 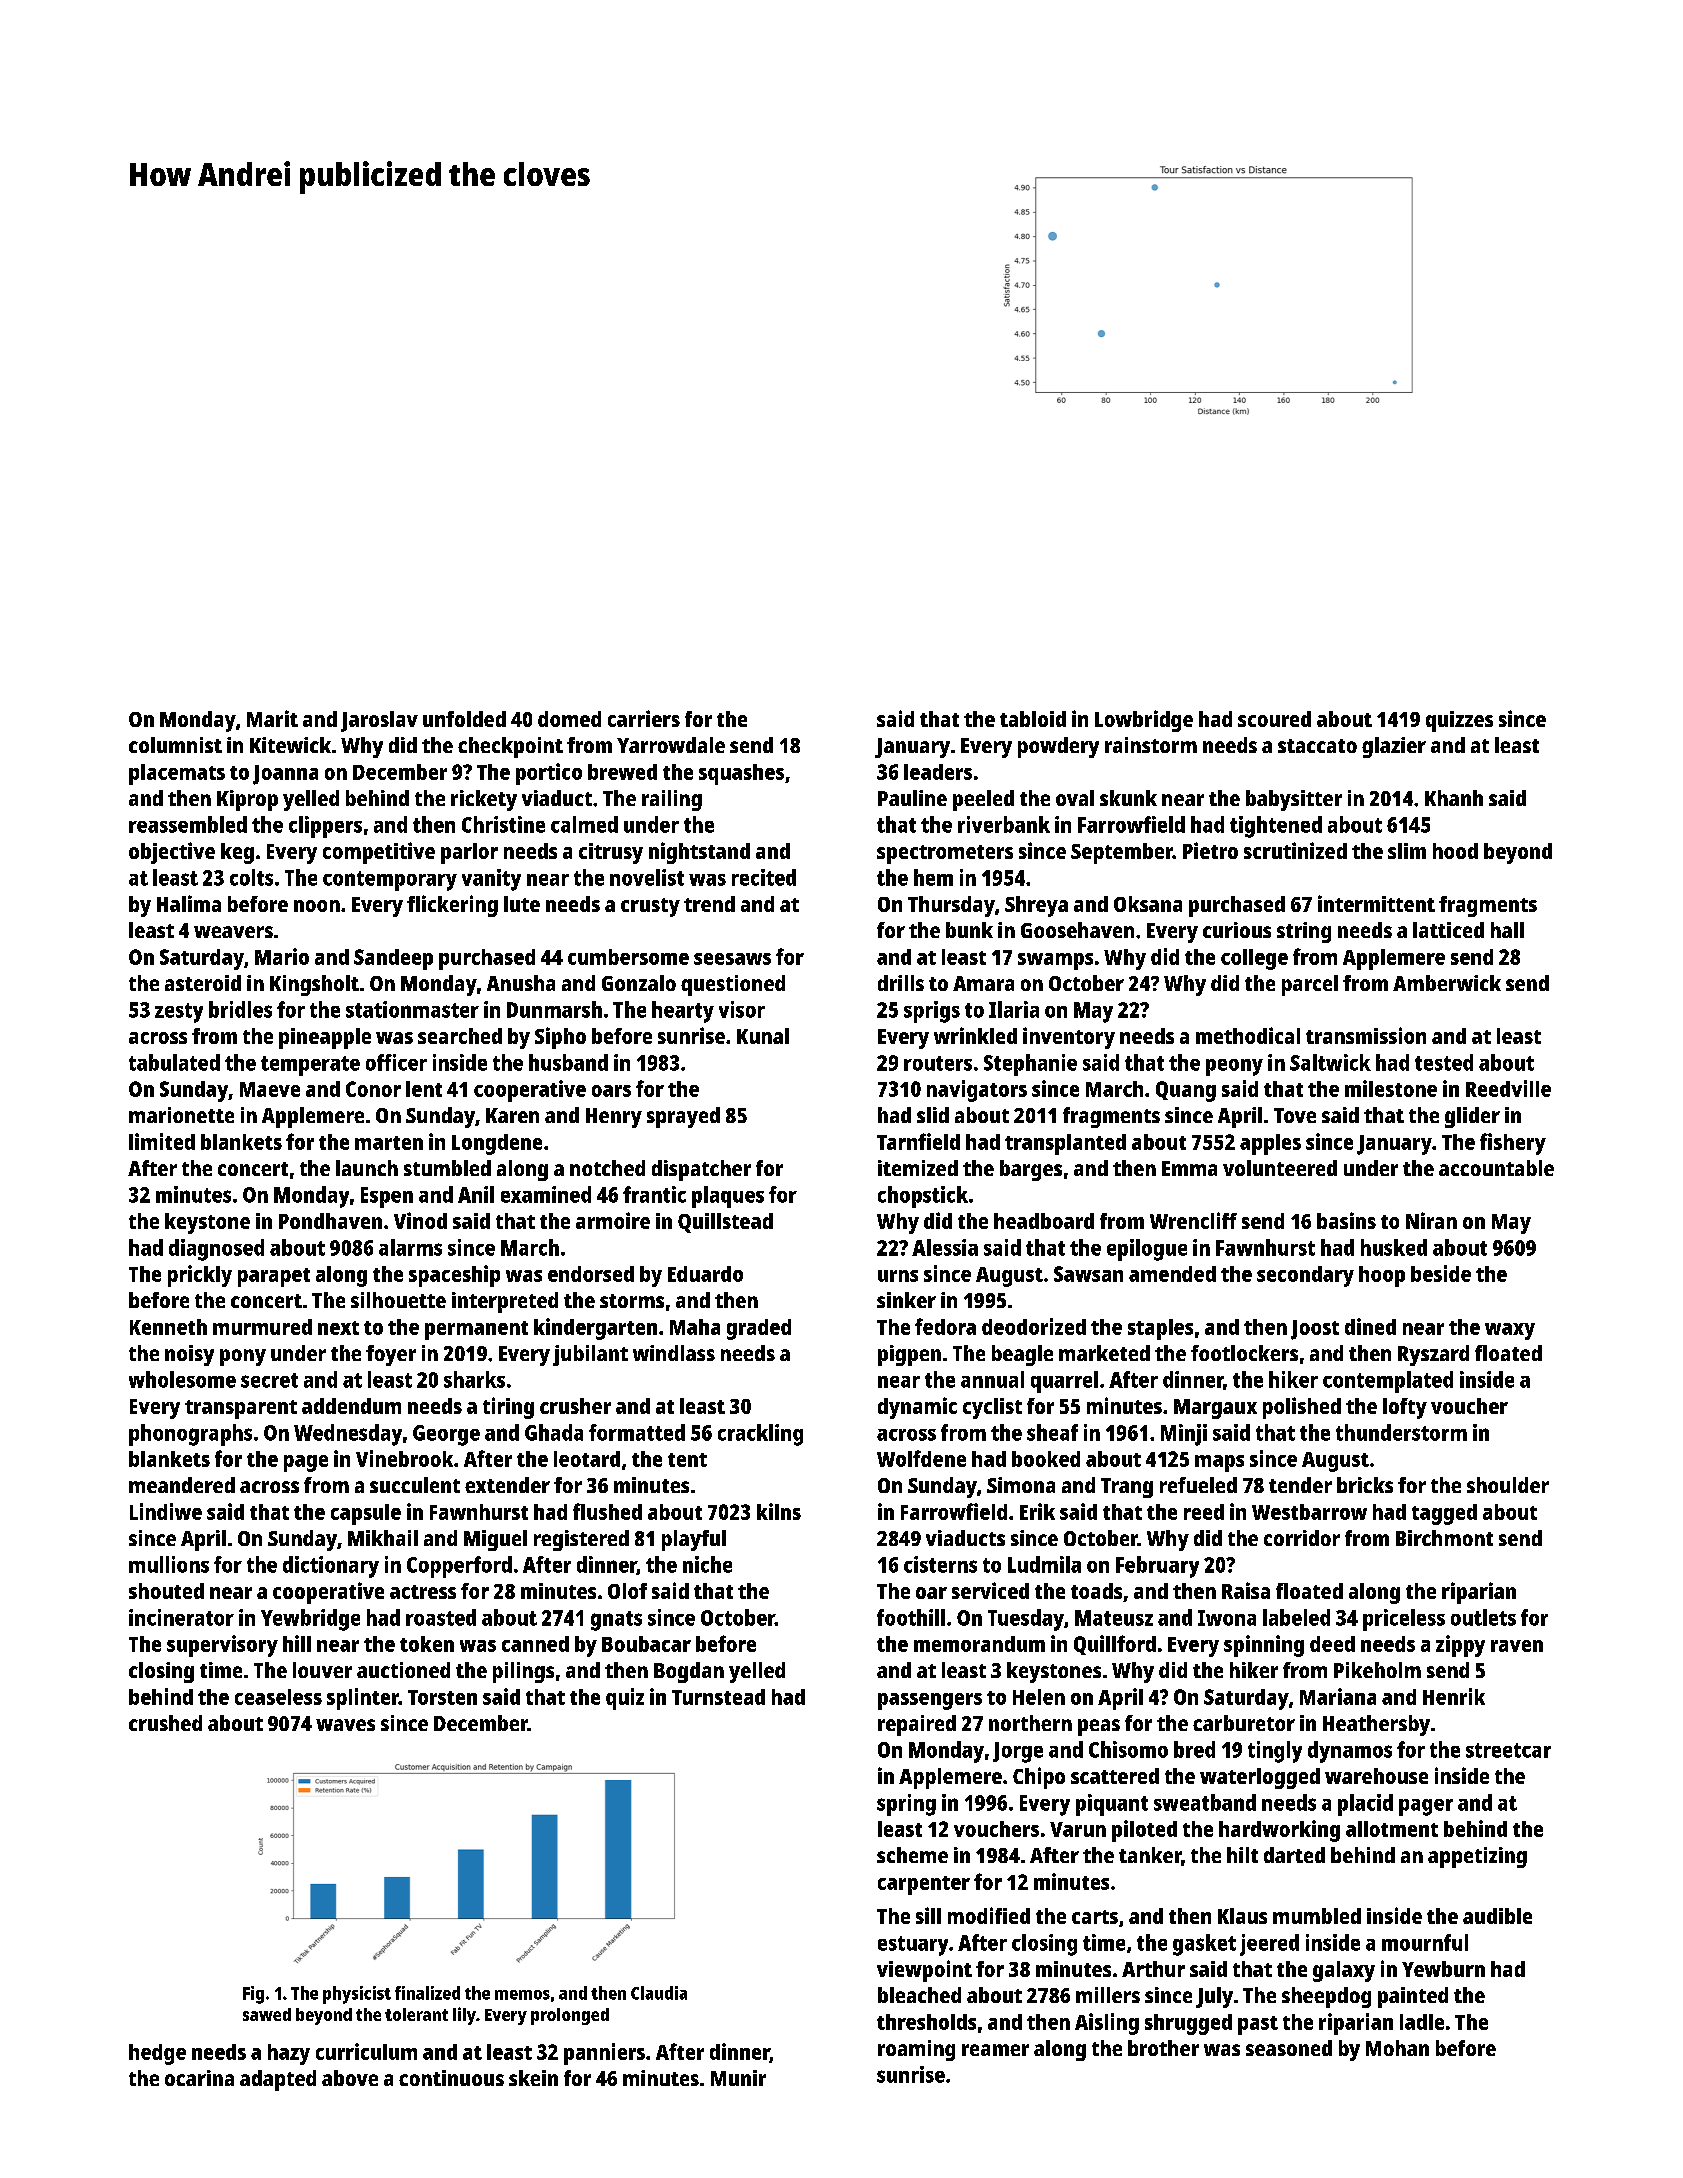 I want to click on parlor, so click(x=469, y=853).
